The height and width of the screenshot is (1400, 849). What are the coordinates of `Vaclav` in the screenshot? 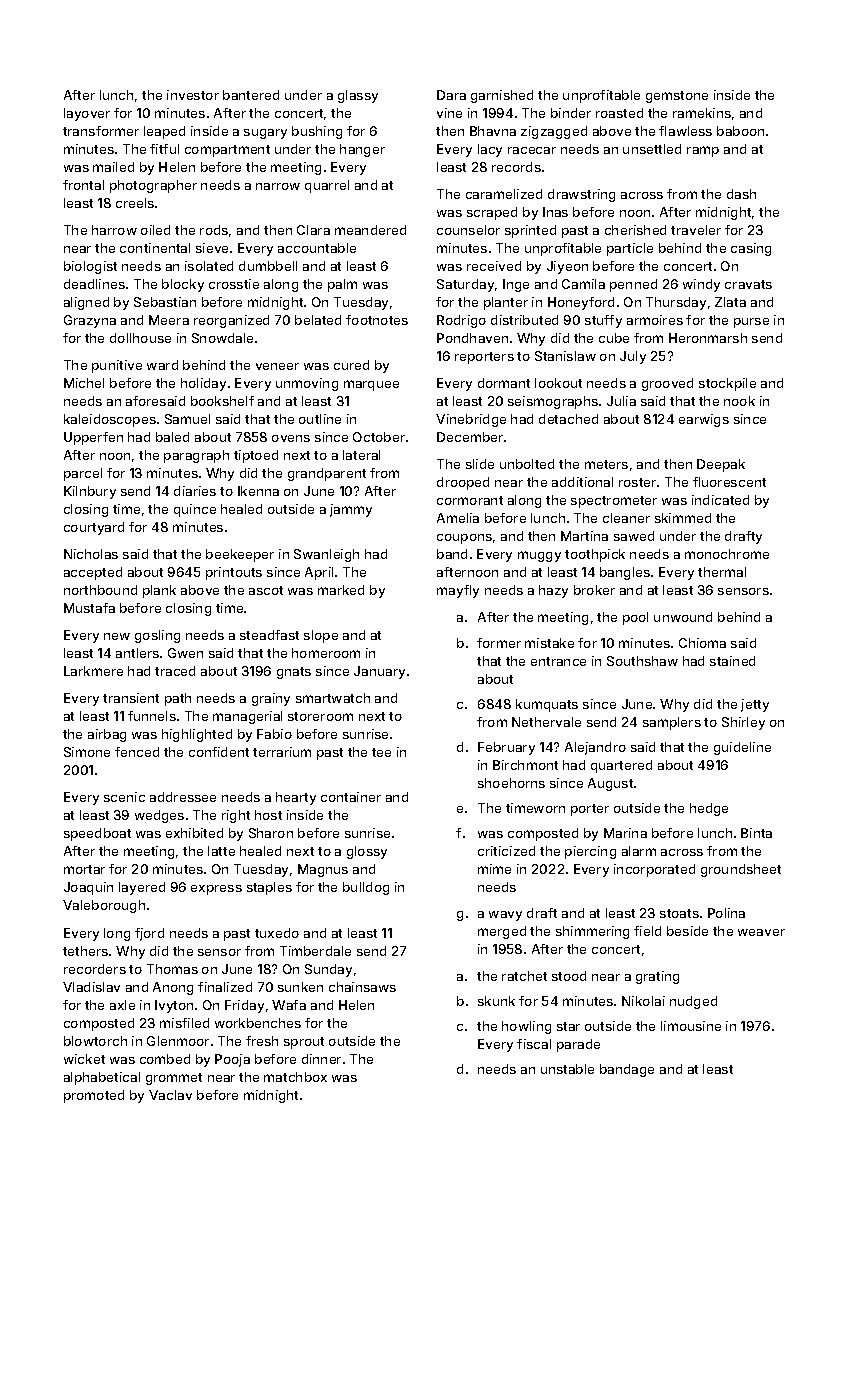 It's located at (170, 1095).
